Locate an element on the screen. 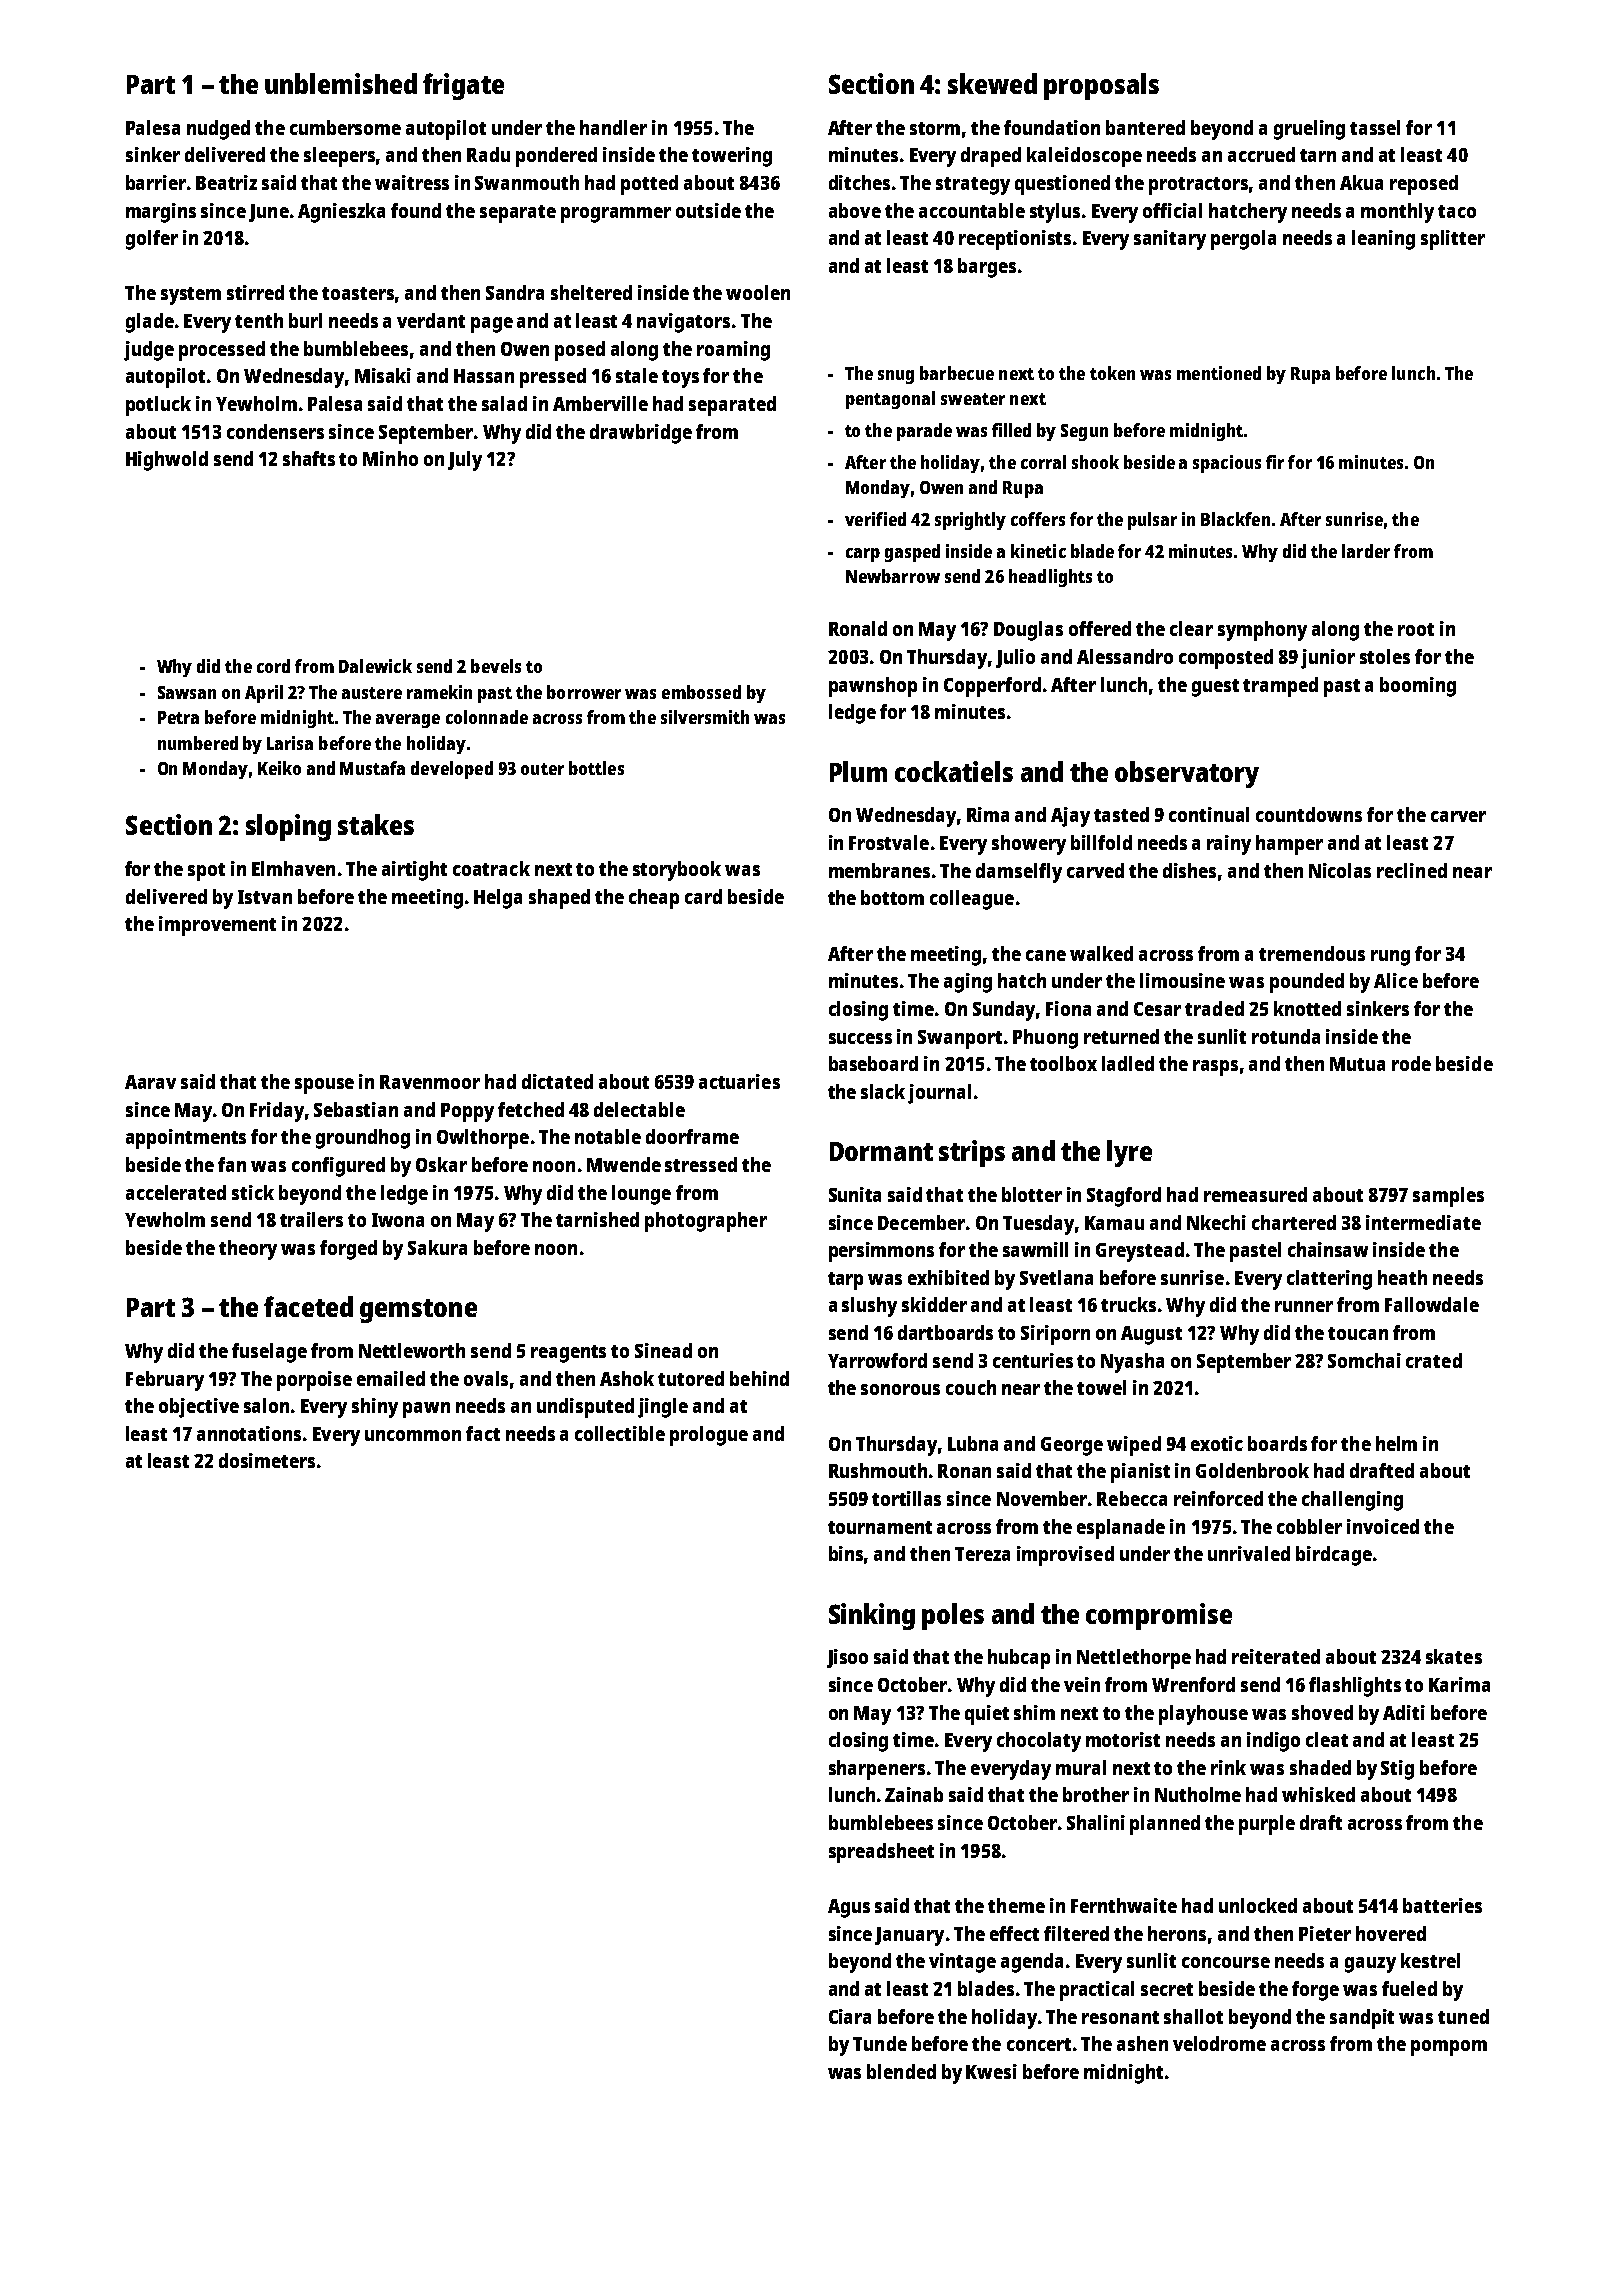  unblemished is located at coordinates (341, 83).
